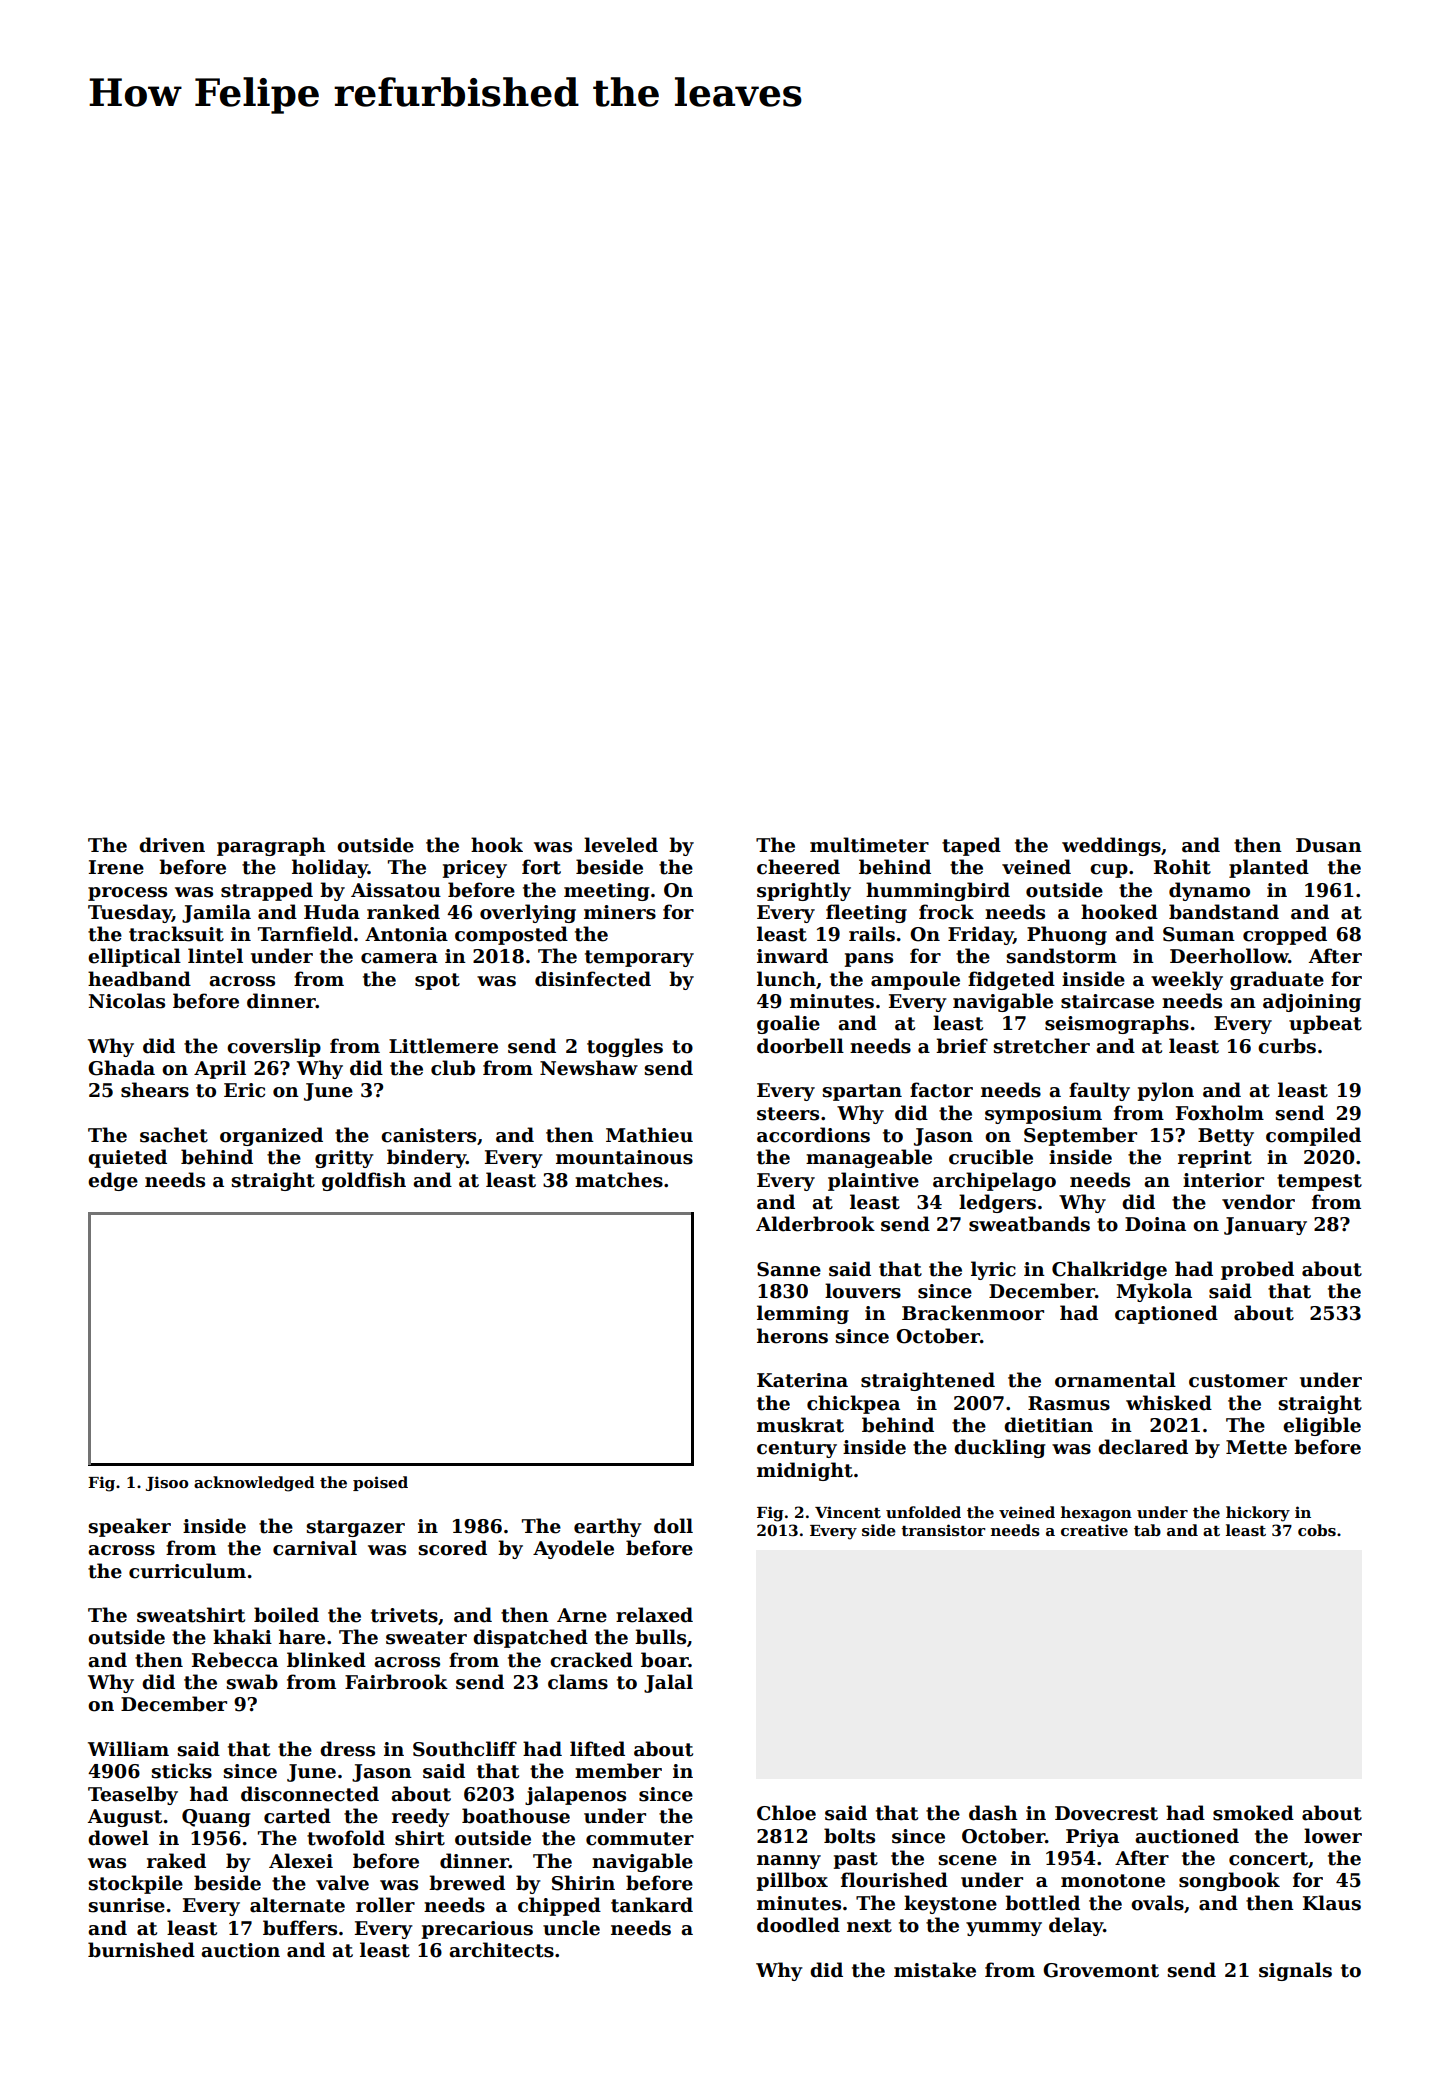 The image size is (1450, 2100). Describe the element at coordinates (475, 869) in the page. I see `pricey` at that location.
